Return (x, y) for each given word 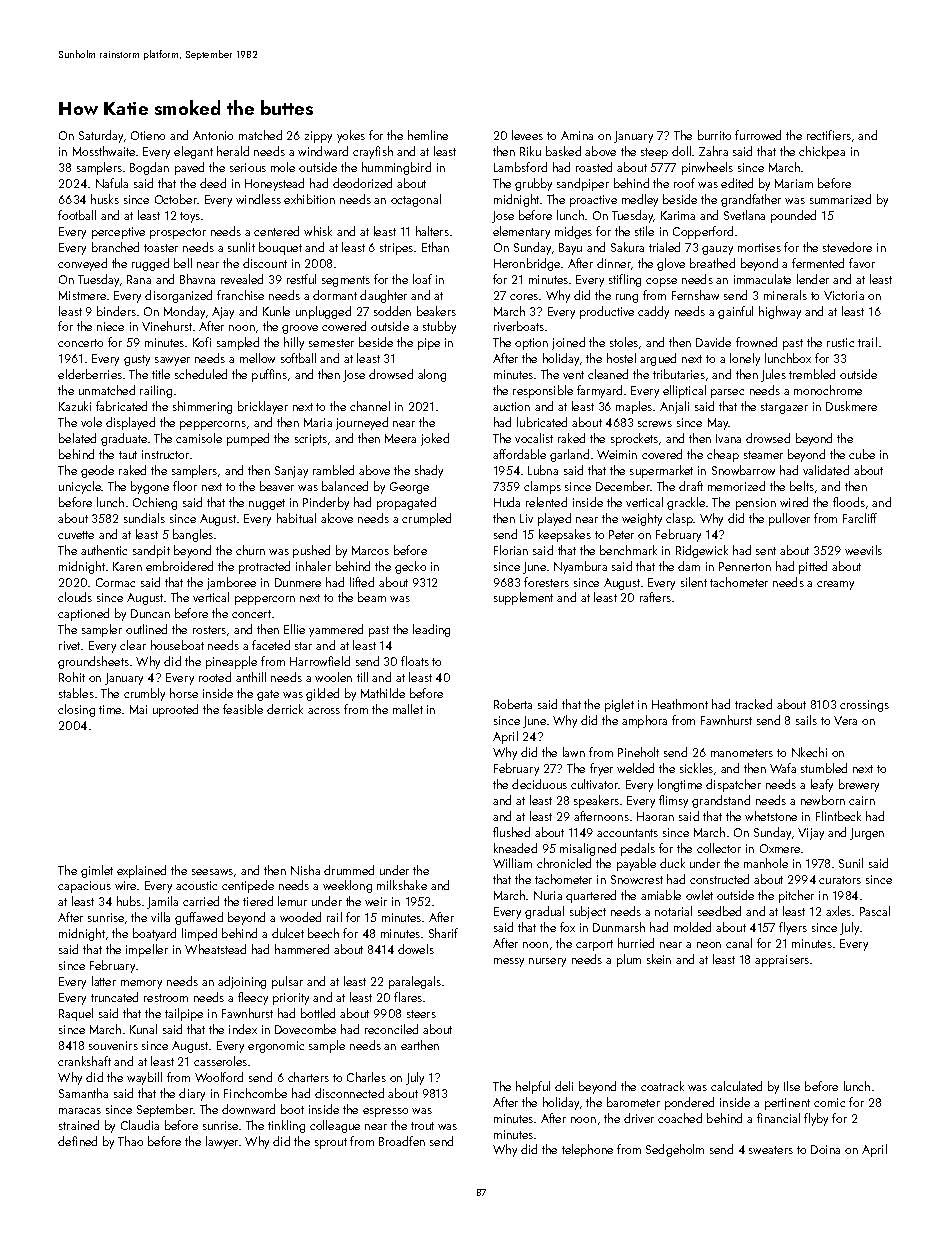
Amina (577, 135)
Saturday (101, 136)
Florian (511, 550)
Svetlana (744, 215)
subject (588, 912)
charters (308, 1077)
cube (862, 454)
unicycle (80, 487)
